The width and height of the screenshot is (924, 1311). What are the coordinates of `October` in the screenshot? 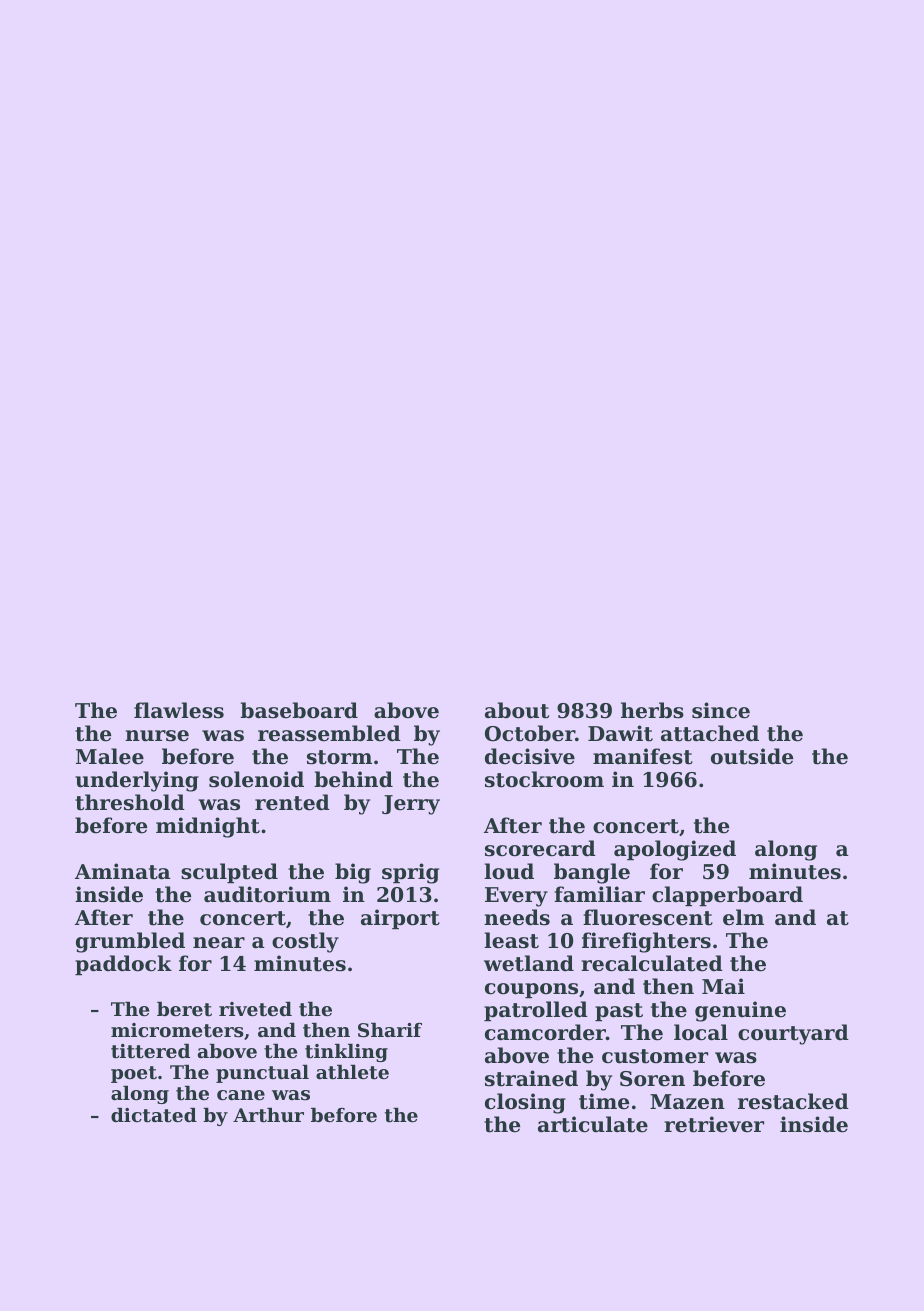 It's located at (530, 733).
